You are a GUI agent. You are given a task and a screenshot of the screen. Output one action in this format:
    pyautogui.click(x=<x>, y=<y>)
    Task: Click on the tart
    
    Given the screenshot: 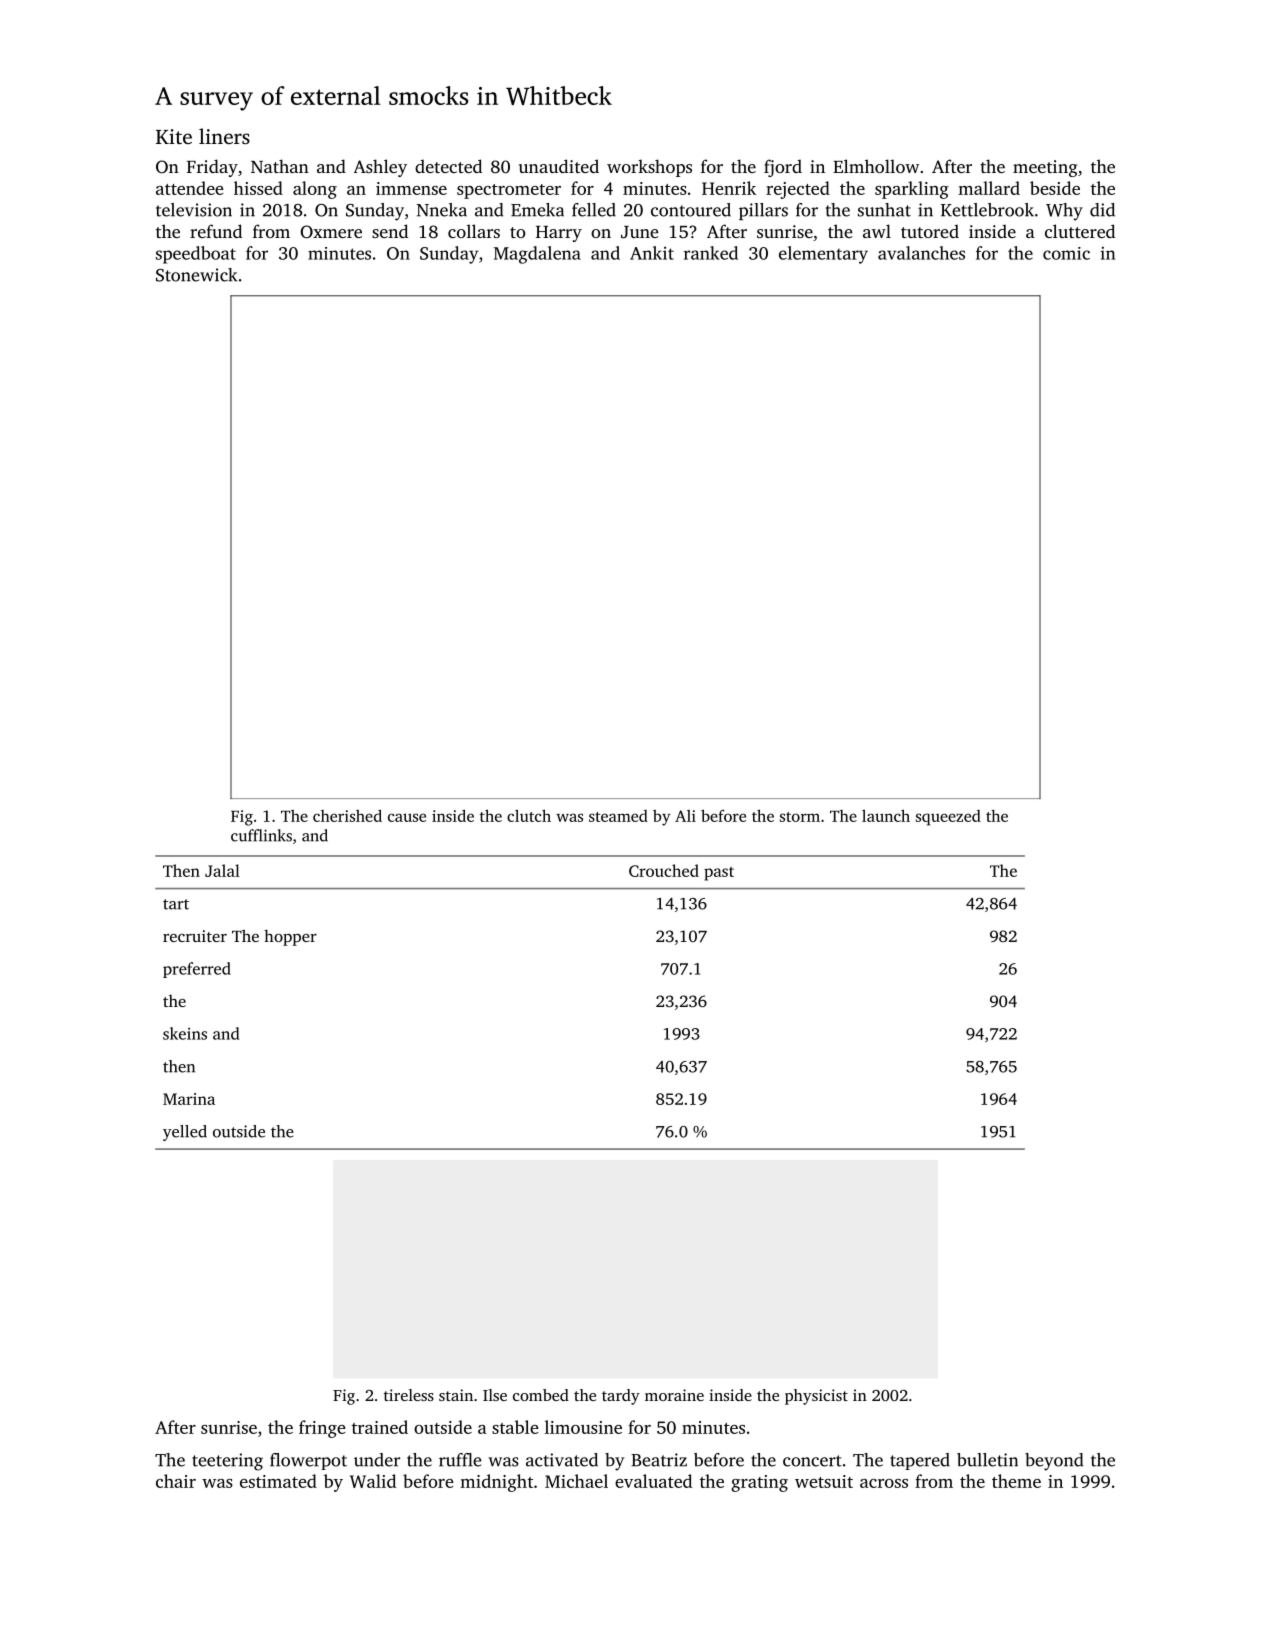 What is the action you would take?
    pyautogui.click(x=176, y=904)
